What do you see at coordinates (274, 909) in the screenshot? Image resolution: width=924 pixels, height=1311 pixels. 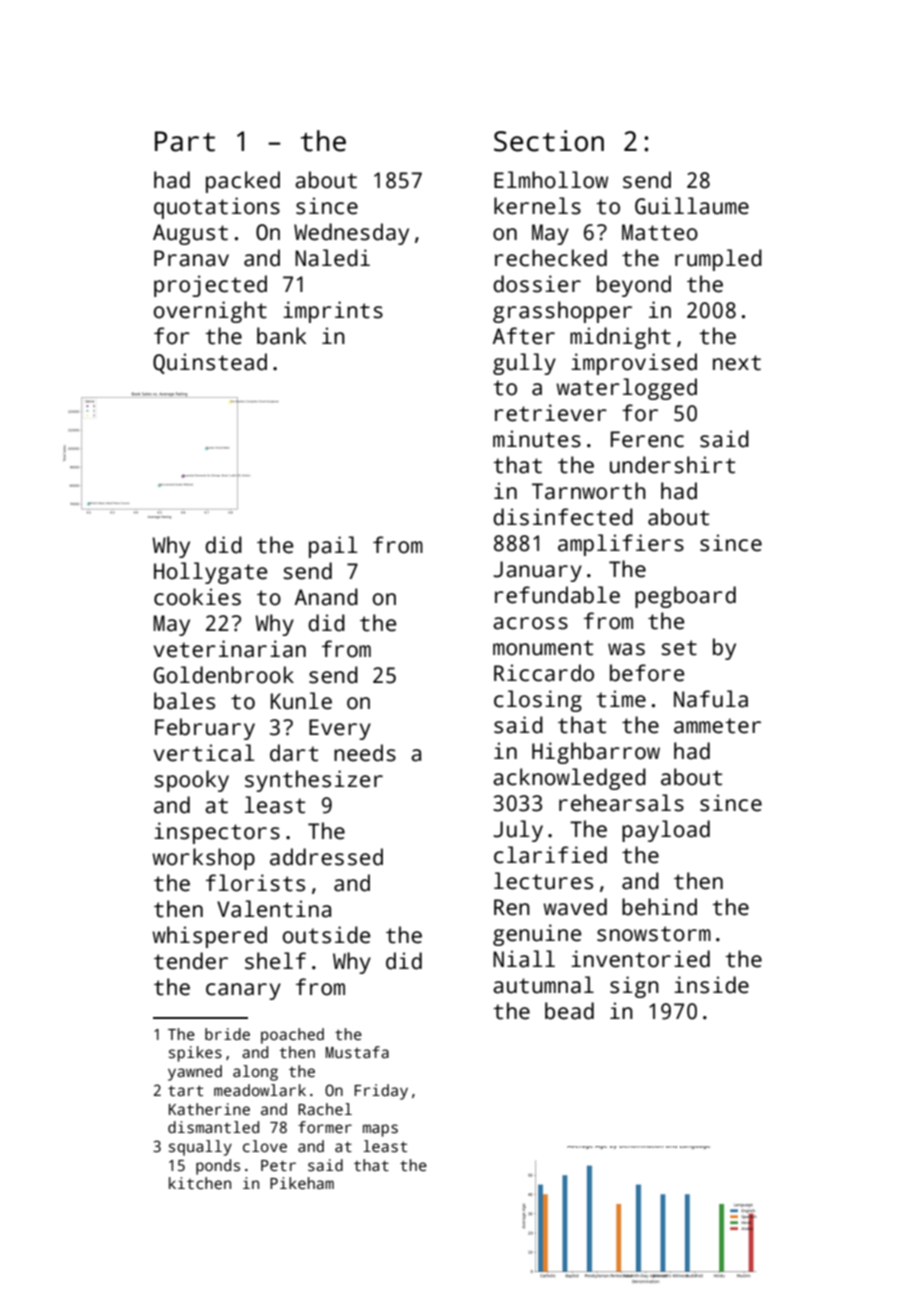 I see `Valentina` at bounding box center [274, 909].
